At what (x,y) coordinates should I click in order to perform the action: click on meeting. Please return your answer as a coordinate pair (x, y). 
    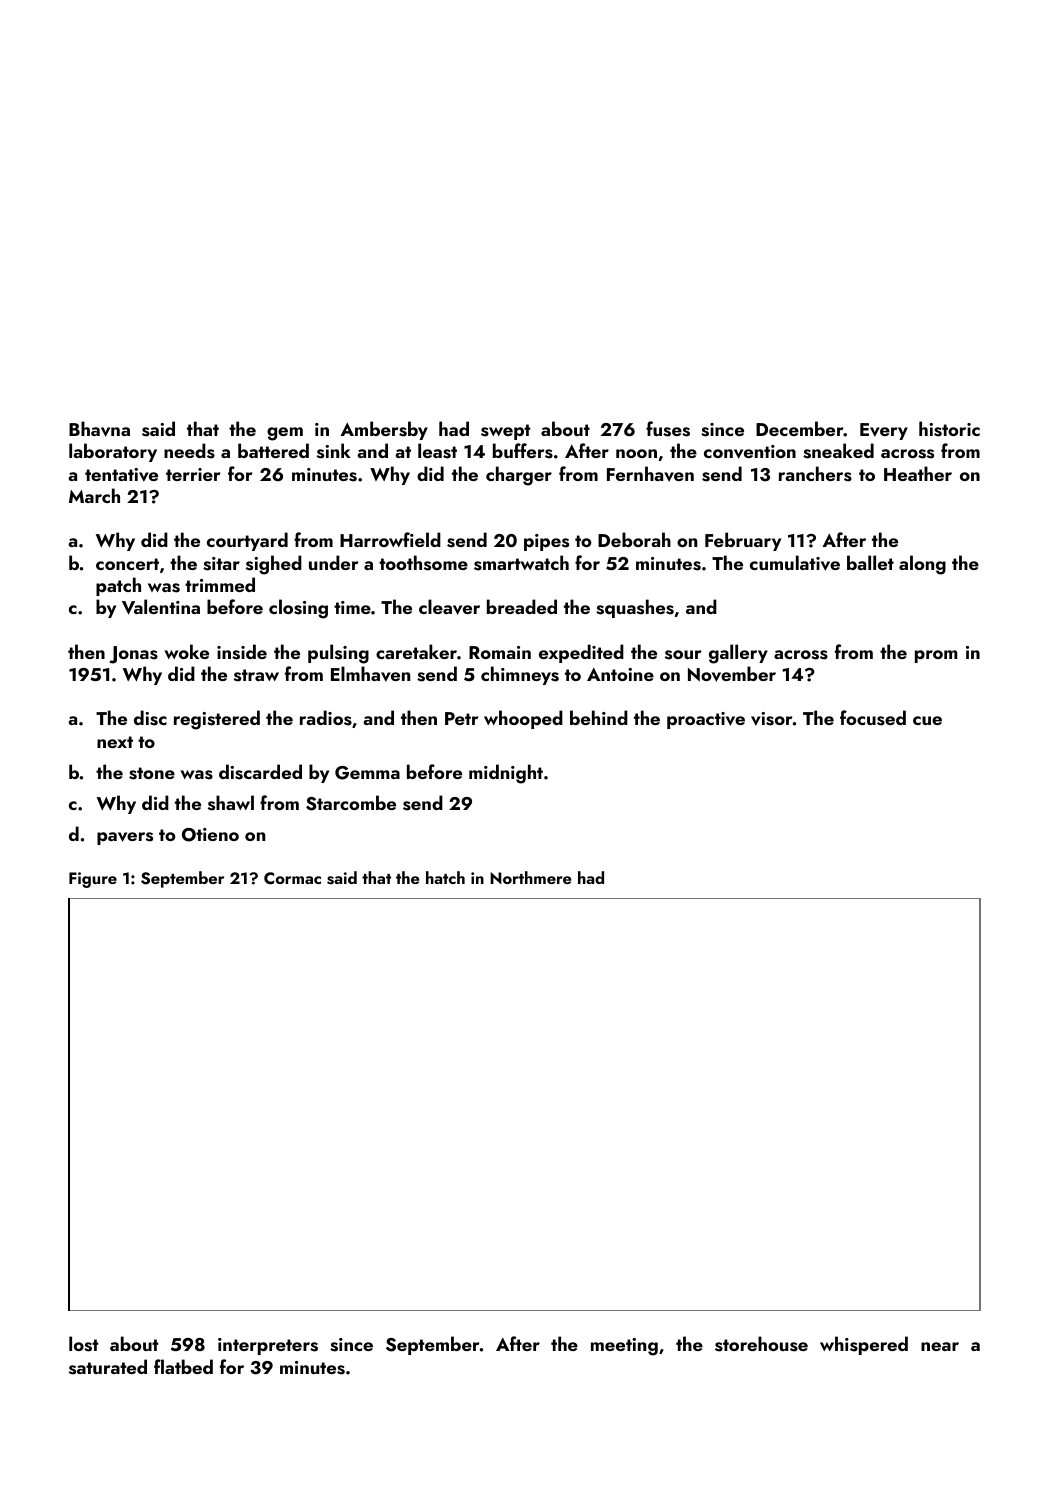
    Looking at the image, I should click on (624, 1347).
